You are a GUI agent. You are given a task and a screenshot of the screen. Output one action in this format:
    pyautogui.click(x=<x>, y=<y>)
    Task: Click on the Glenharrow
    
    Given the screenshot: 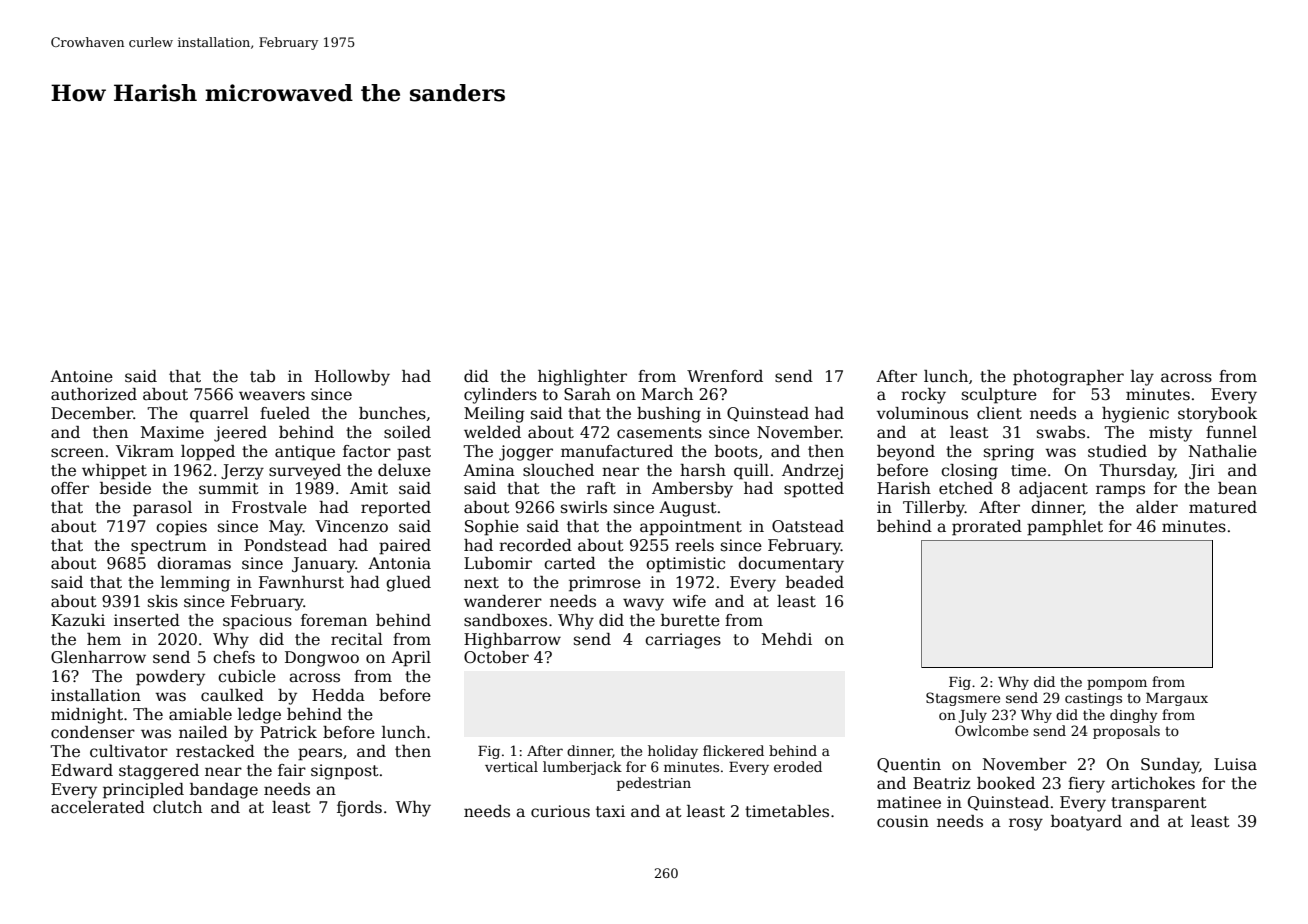 What is the action you would take?
    pyautogui.click(x=98, y=657)
